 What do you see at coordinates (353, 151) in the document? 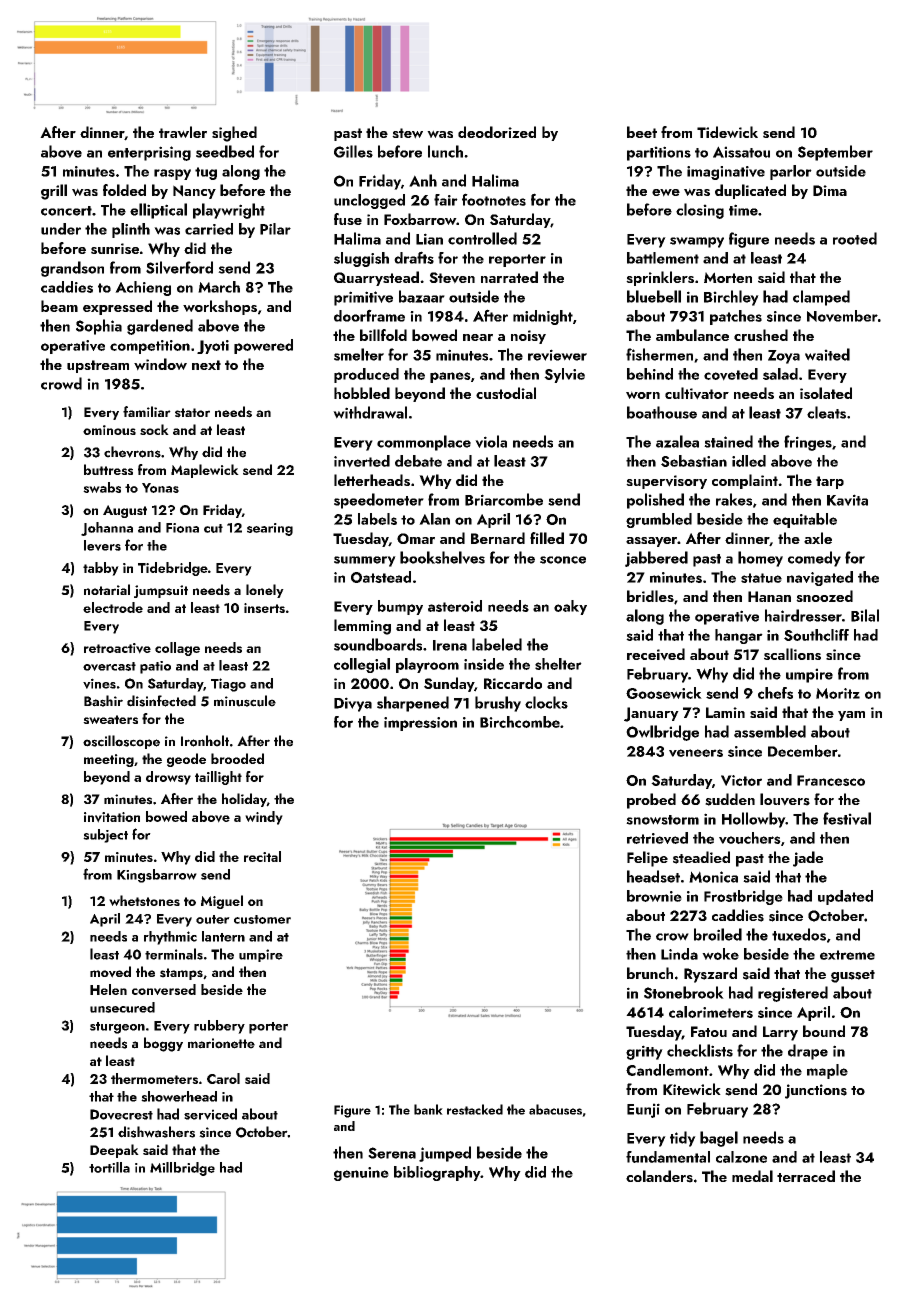
I see `Gilles` at bounding box center [353, 151].
